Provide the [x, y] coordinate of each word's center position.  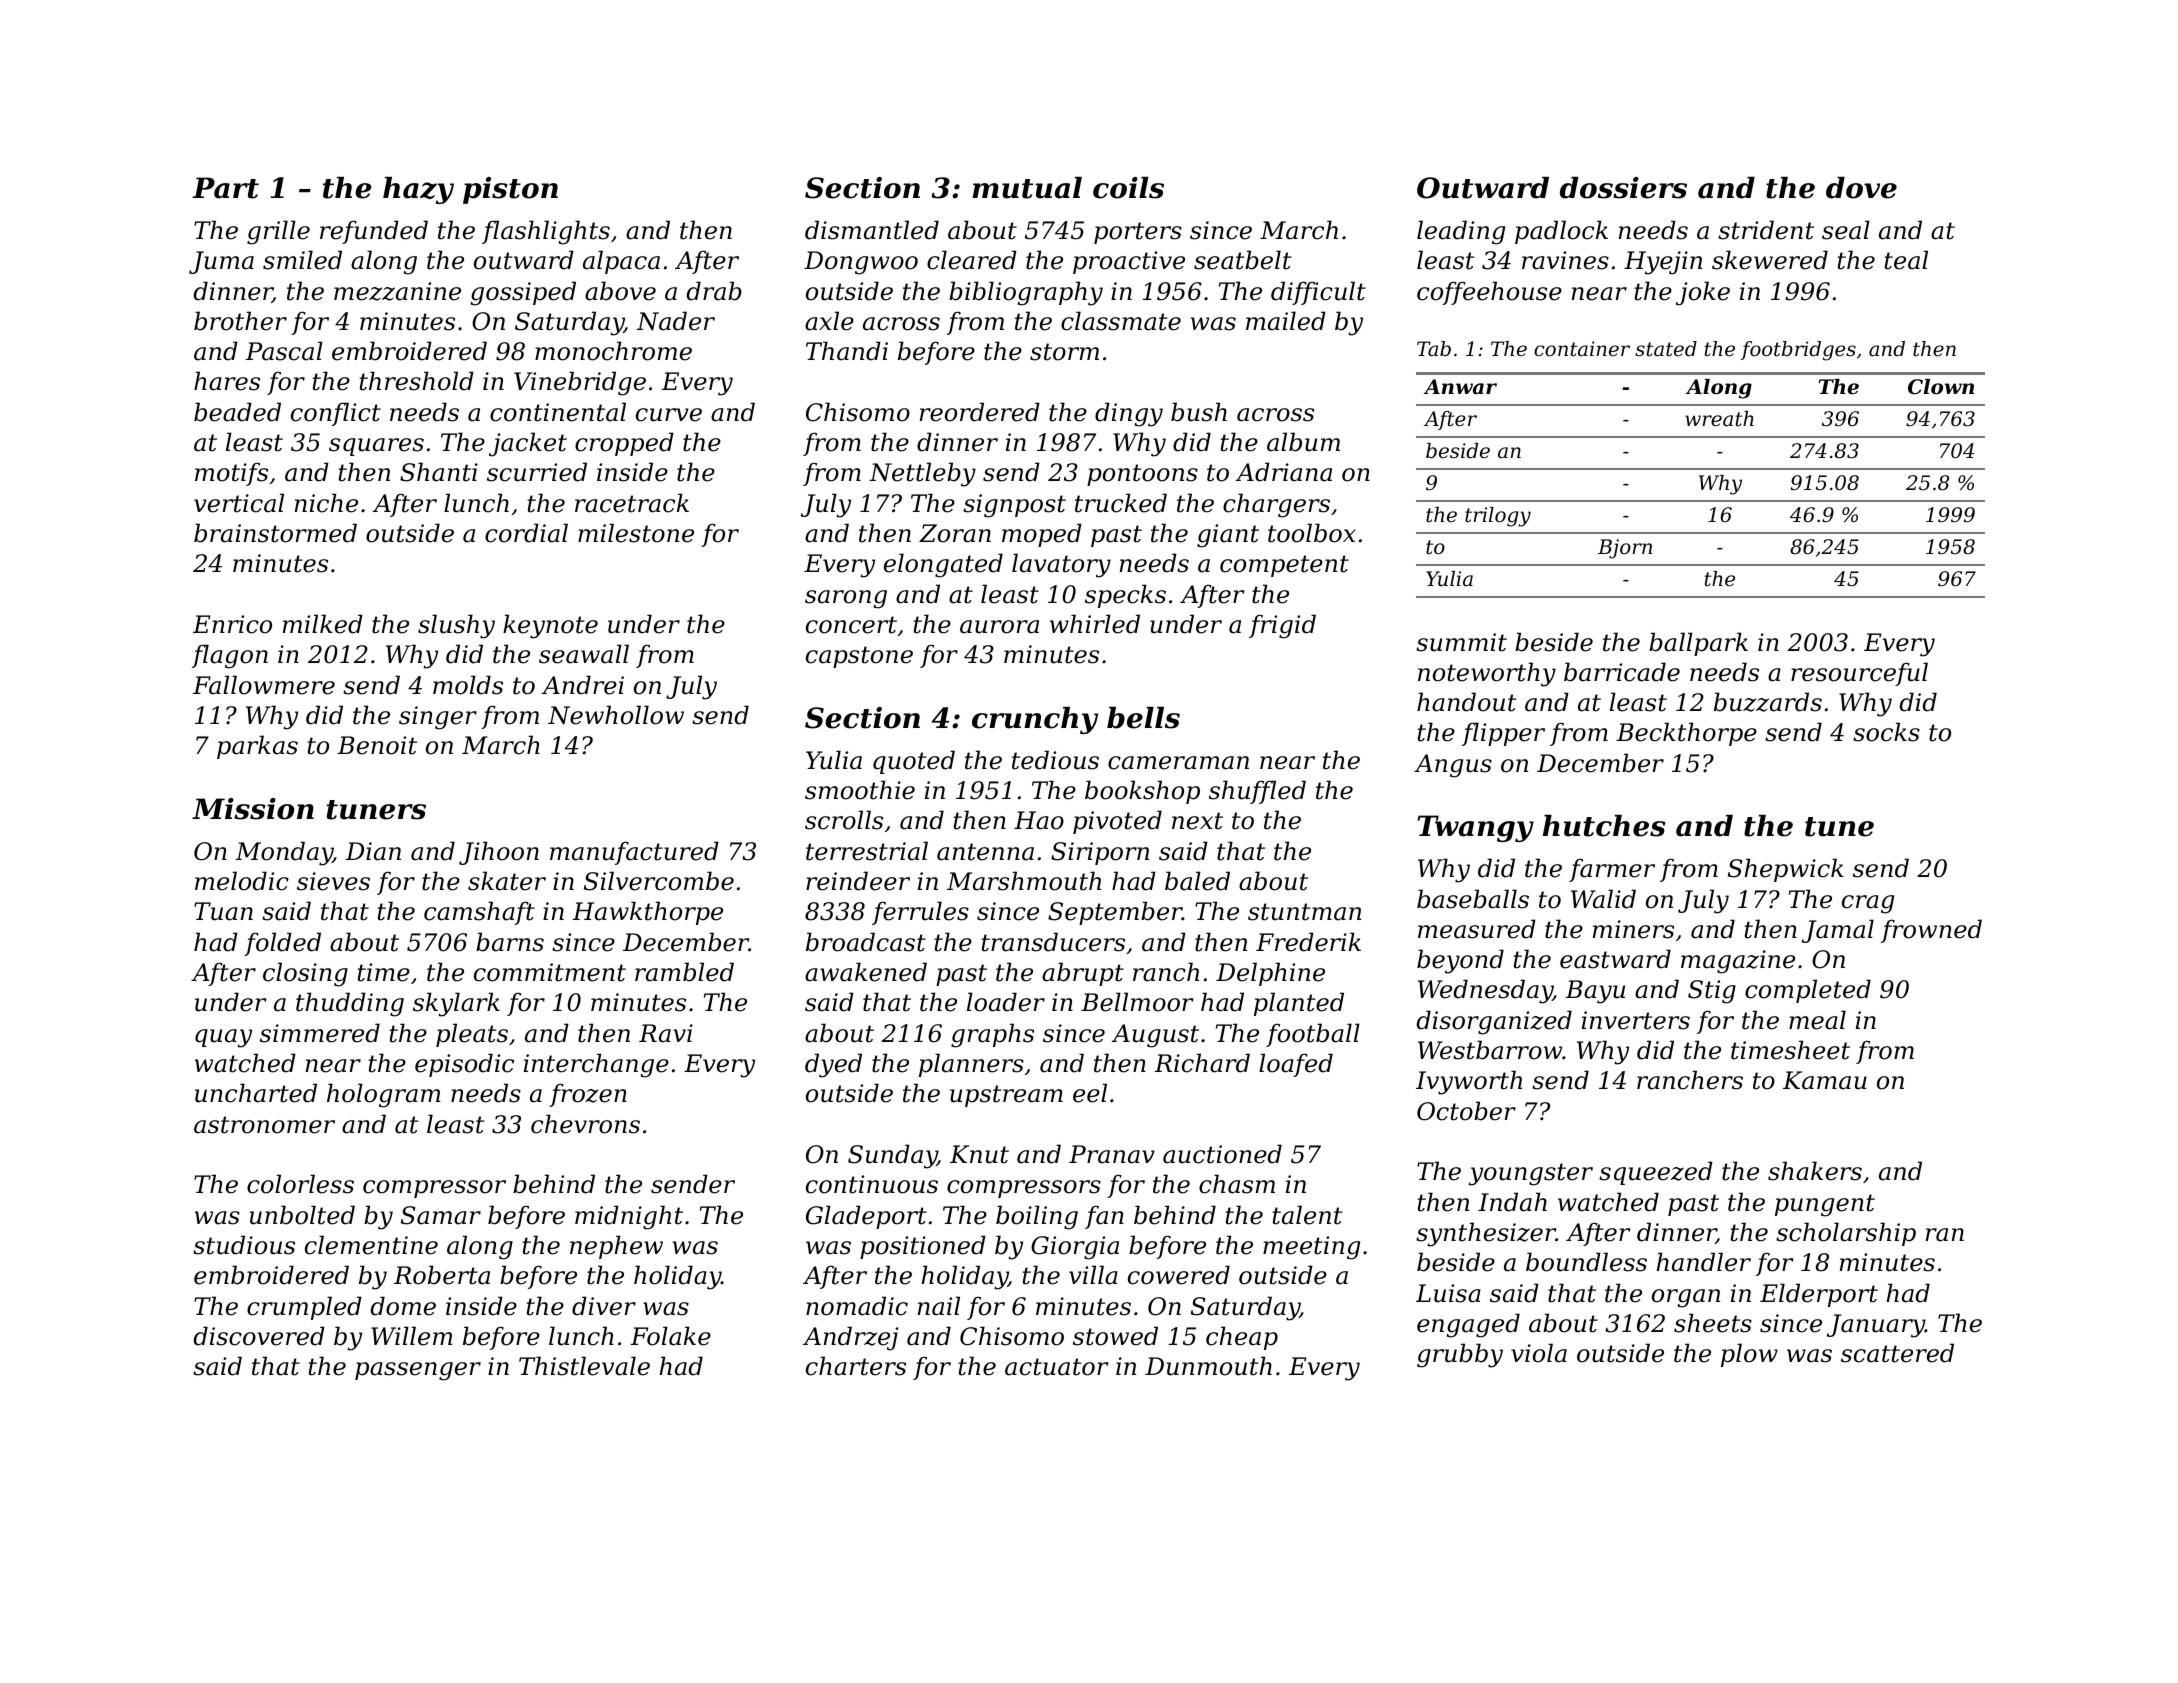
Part [225, 188]
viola [1539, 1353]
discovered [259, 1336]
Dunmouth [1208, 1366]
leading [1461, 232]
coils [1128, 188]
